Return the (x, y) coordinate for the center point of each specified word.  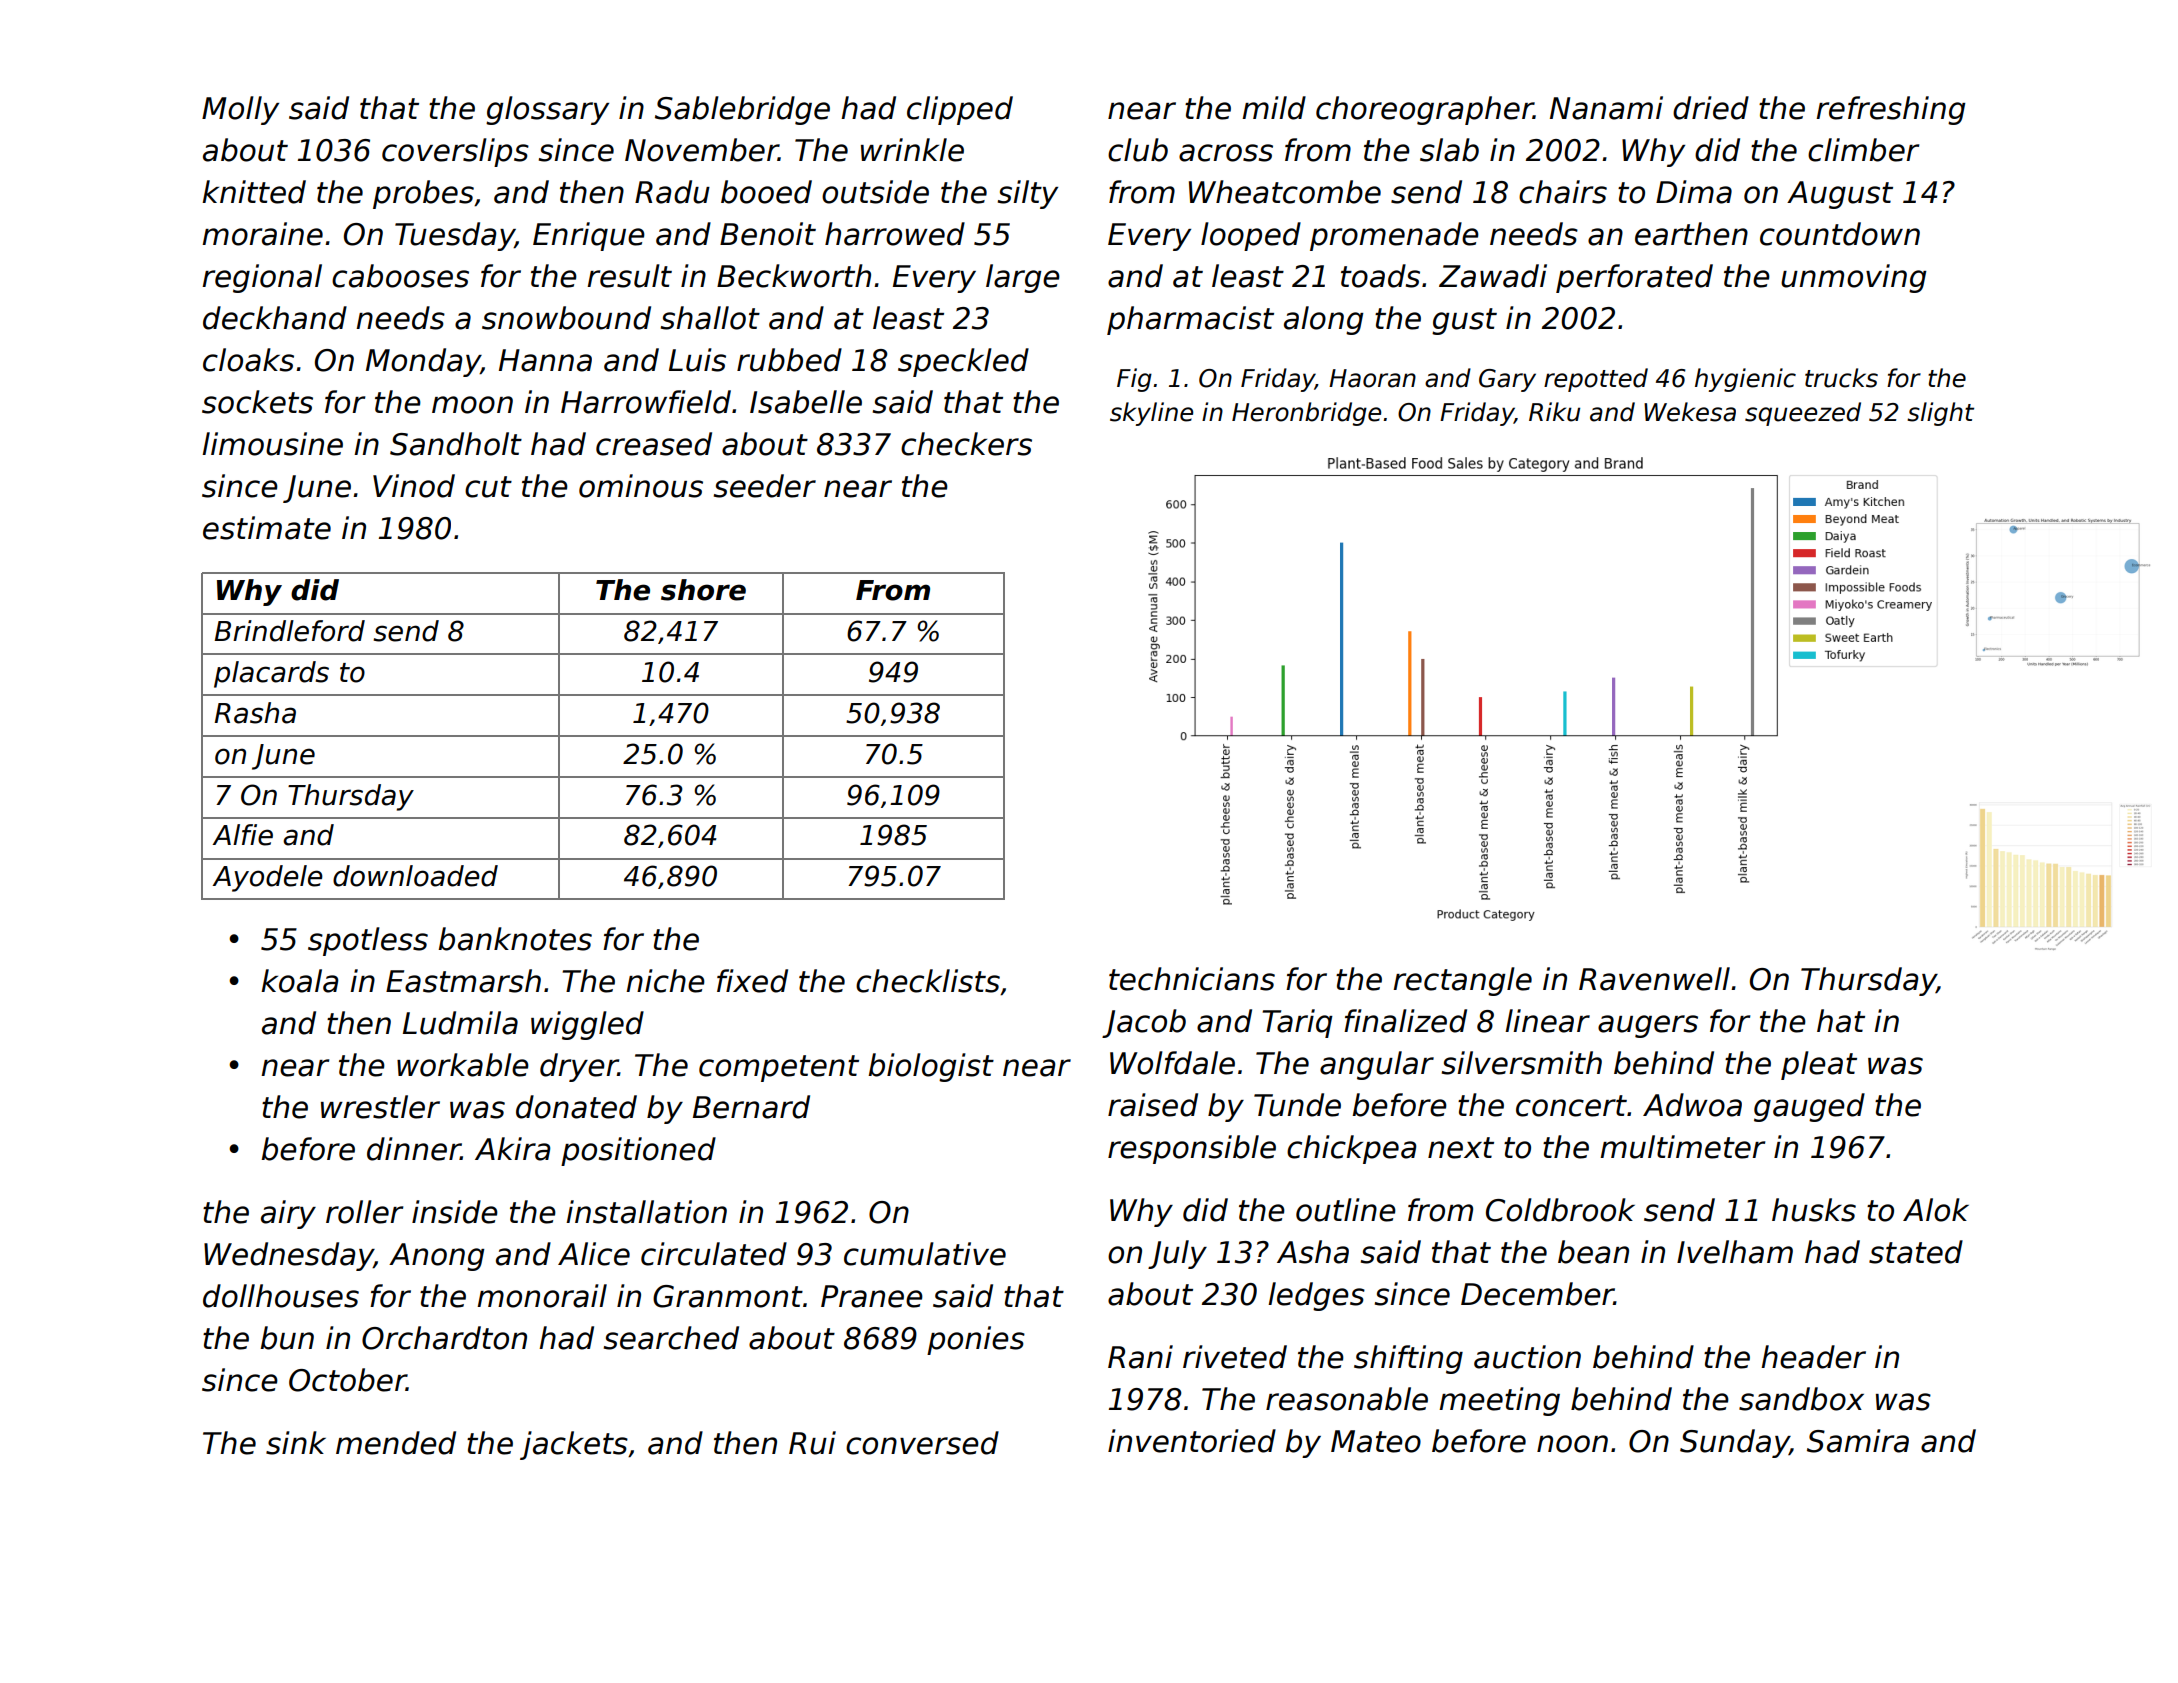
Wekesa (1690, 412)
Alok (1936, 1210)
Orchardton (444, 1338)
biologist (931, 1067)
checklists (928, 981)
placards (271, 674)
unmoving (1853, 278)
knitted (254, 192)
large (1023, 278)
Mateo (1376, 1441)
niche (665, 981)
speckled (963, 362)
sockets (257, 402)
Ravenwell (1654, 979)
